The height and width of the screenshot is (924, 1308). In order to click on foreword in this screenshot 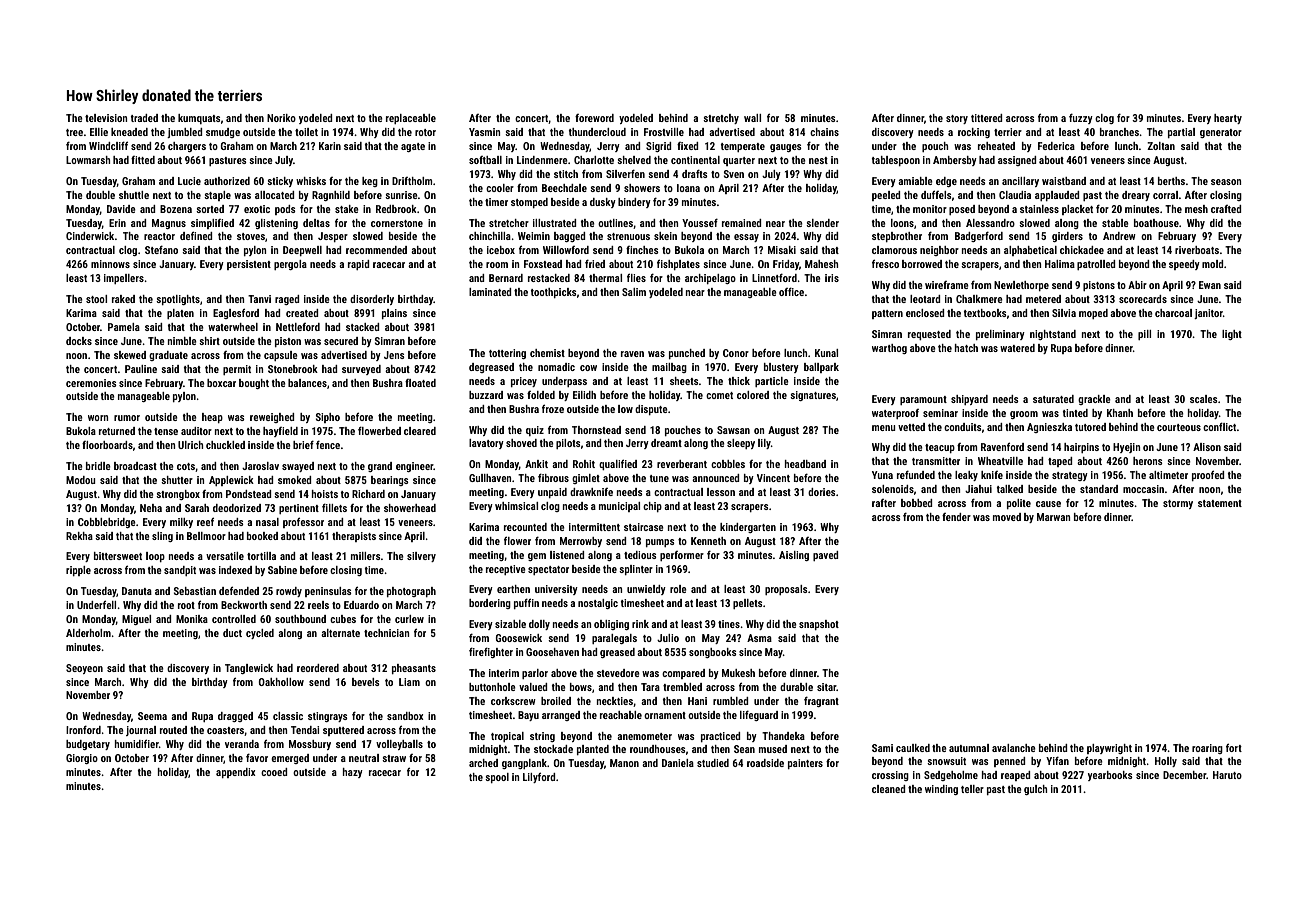, I will do `click(594, 118)`.
